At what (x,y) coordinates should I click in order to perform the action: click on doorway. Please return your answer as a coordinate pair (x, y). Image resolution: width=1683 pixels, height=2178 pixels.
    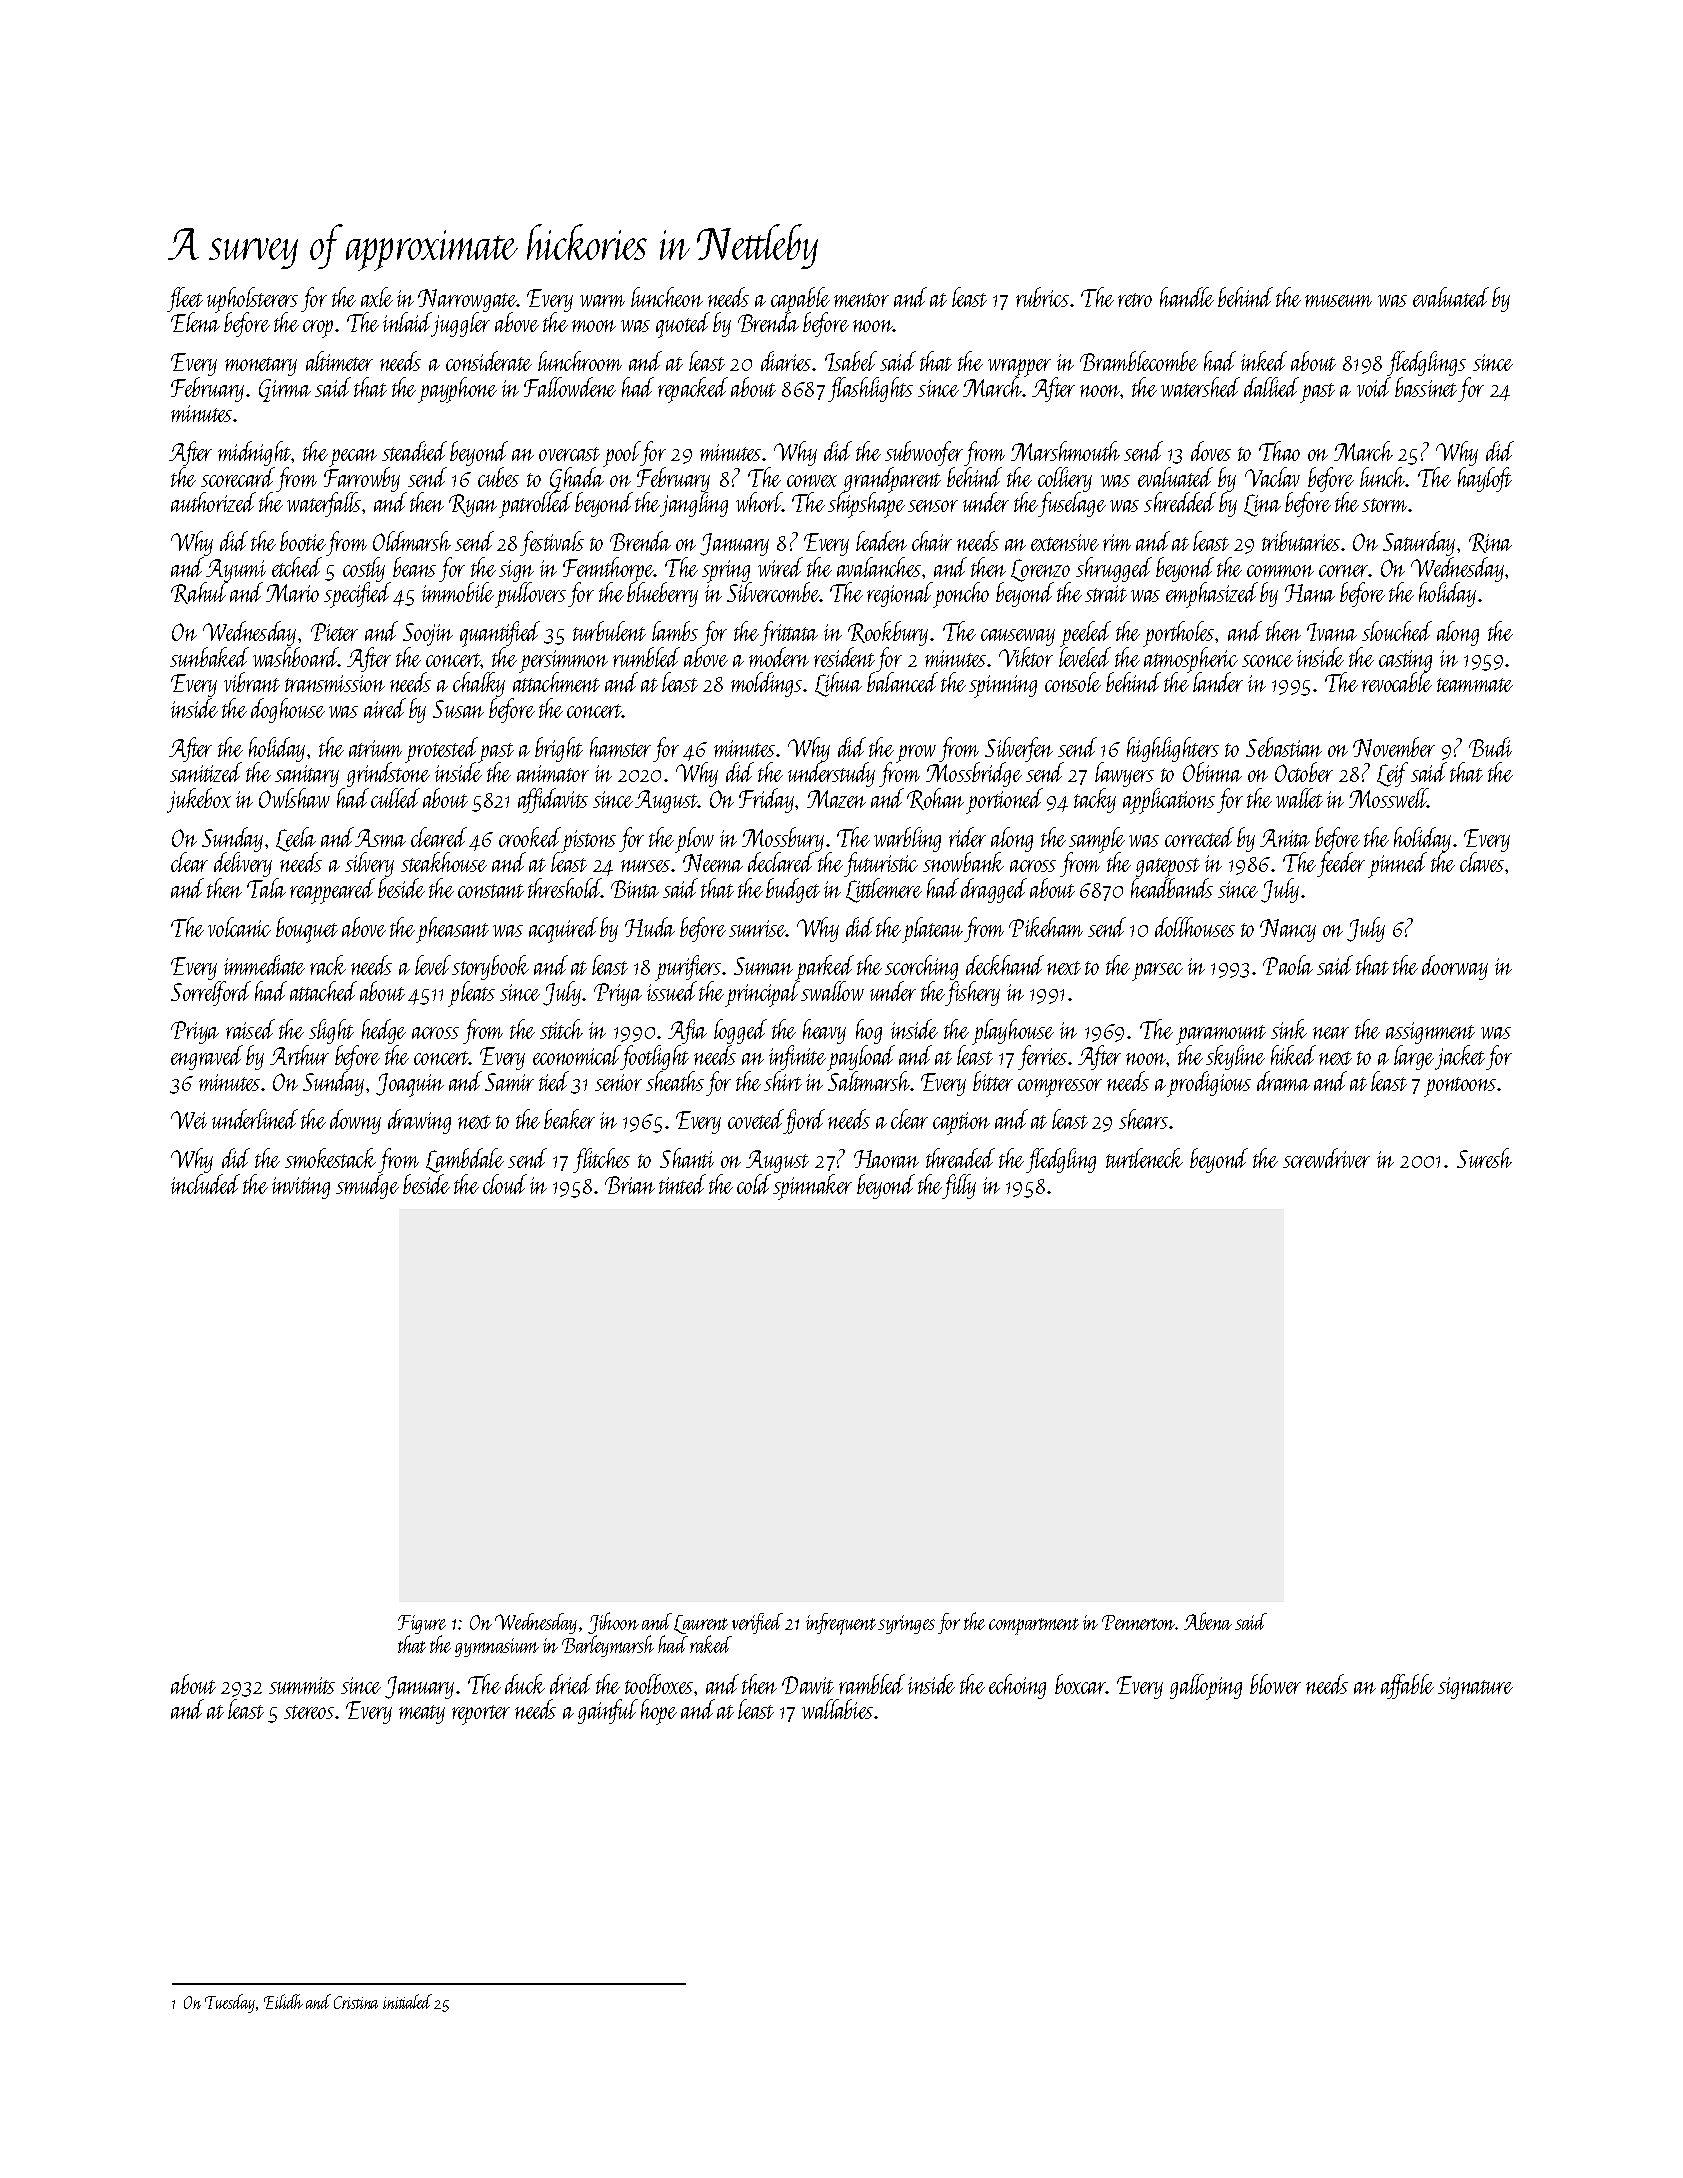
    Looking at the image, I should click on (1455, 967).
